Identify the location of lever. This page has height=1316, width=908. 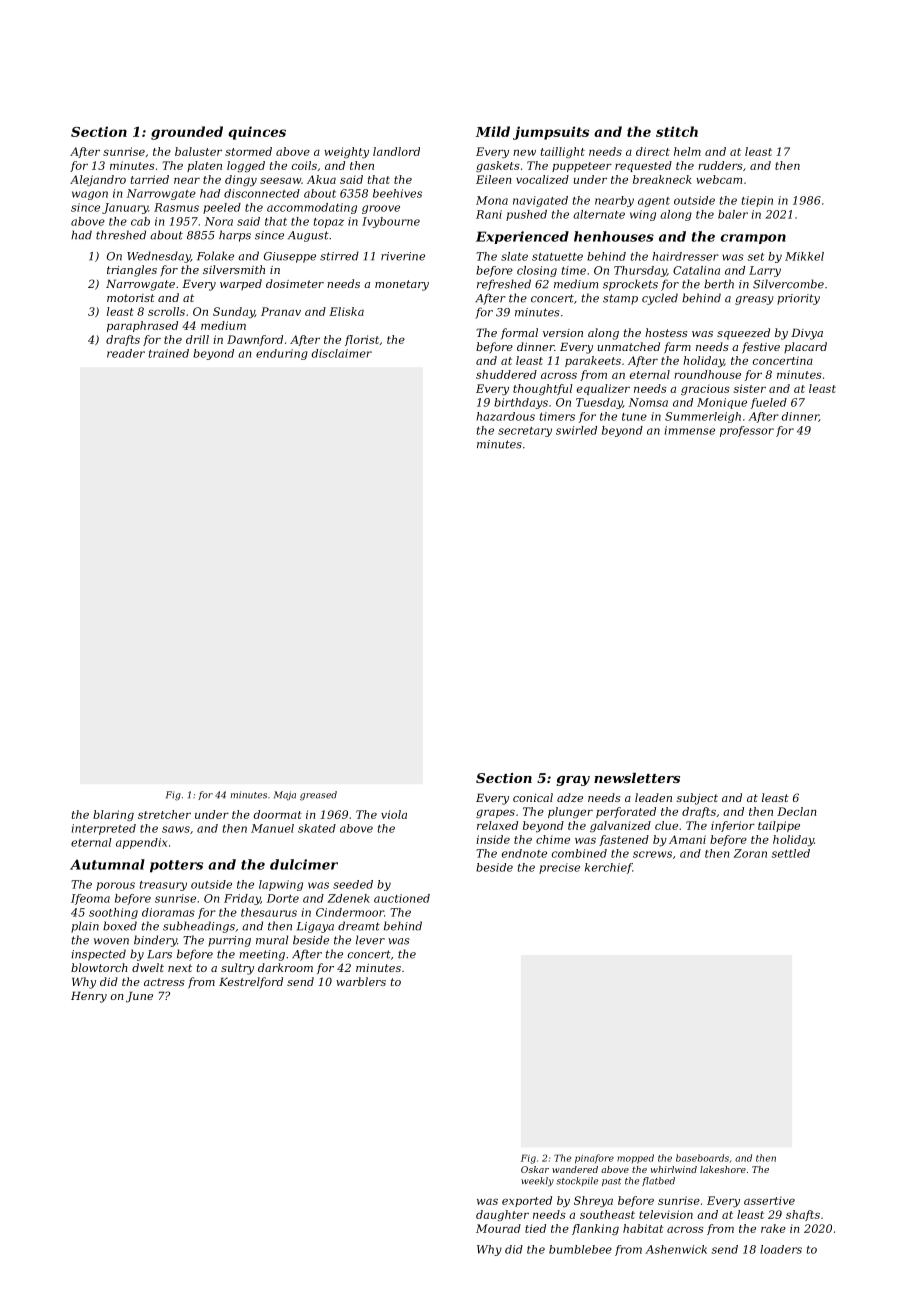
(370, 940).
